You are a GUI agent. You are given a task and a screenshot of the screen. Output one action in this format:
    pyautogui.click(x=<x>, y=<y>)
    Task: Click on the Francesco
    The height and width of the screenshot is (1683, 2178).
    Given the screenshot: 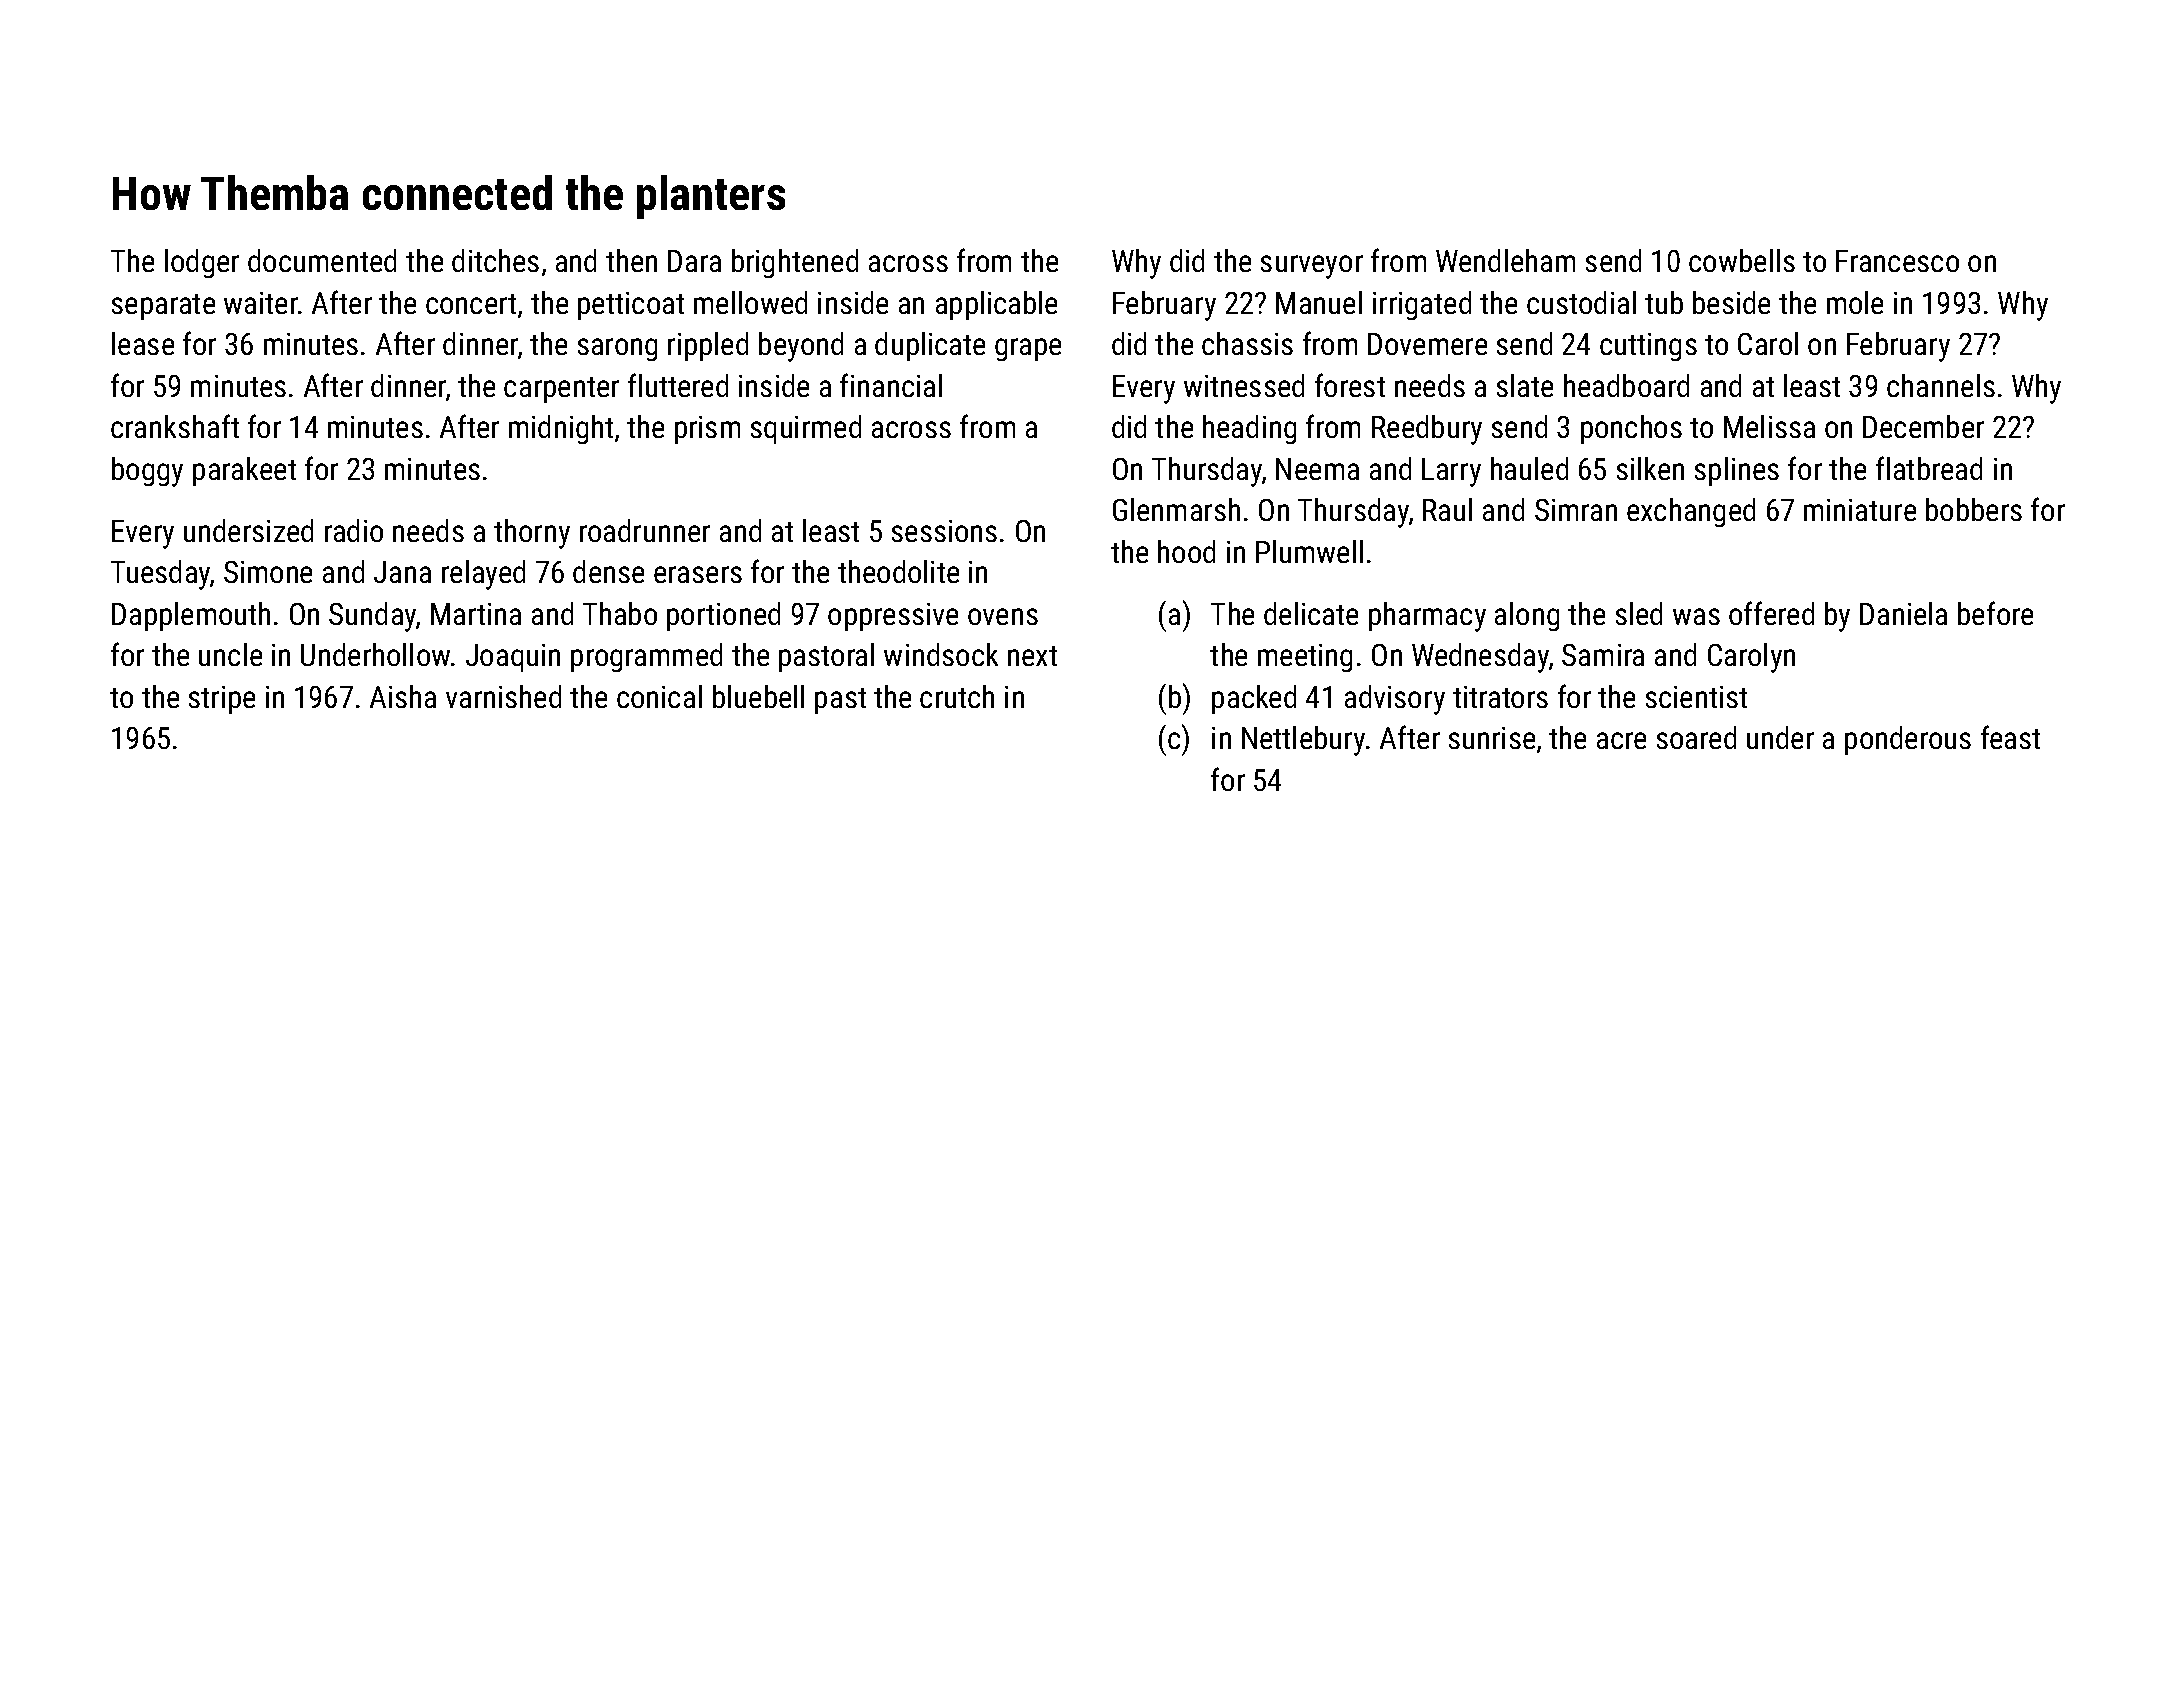 What is the action you would take?
    pyautogui.click(x=1897, y=261)
